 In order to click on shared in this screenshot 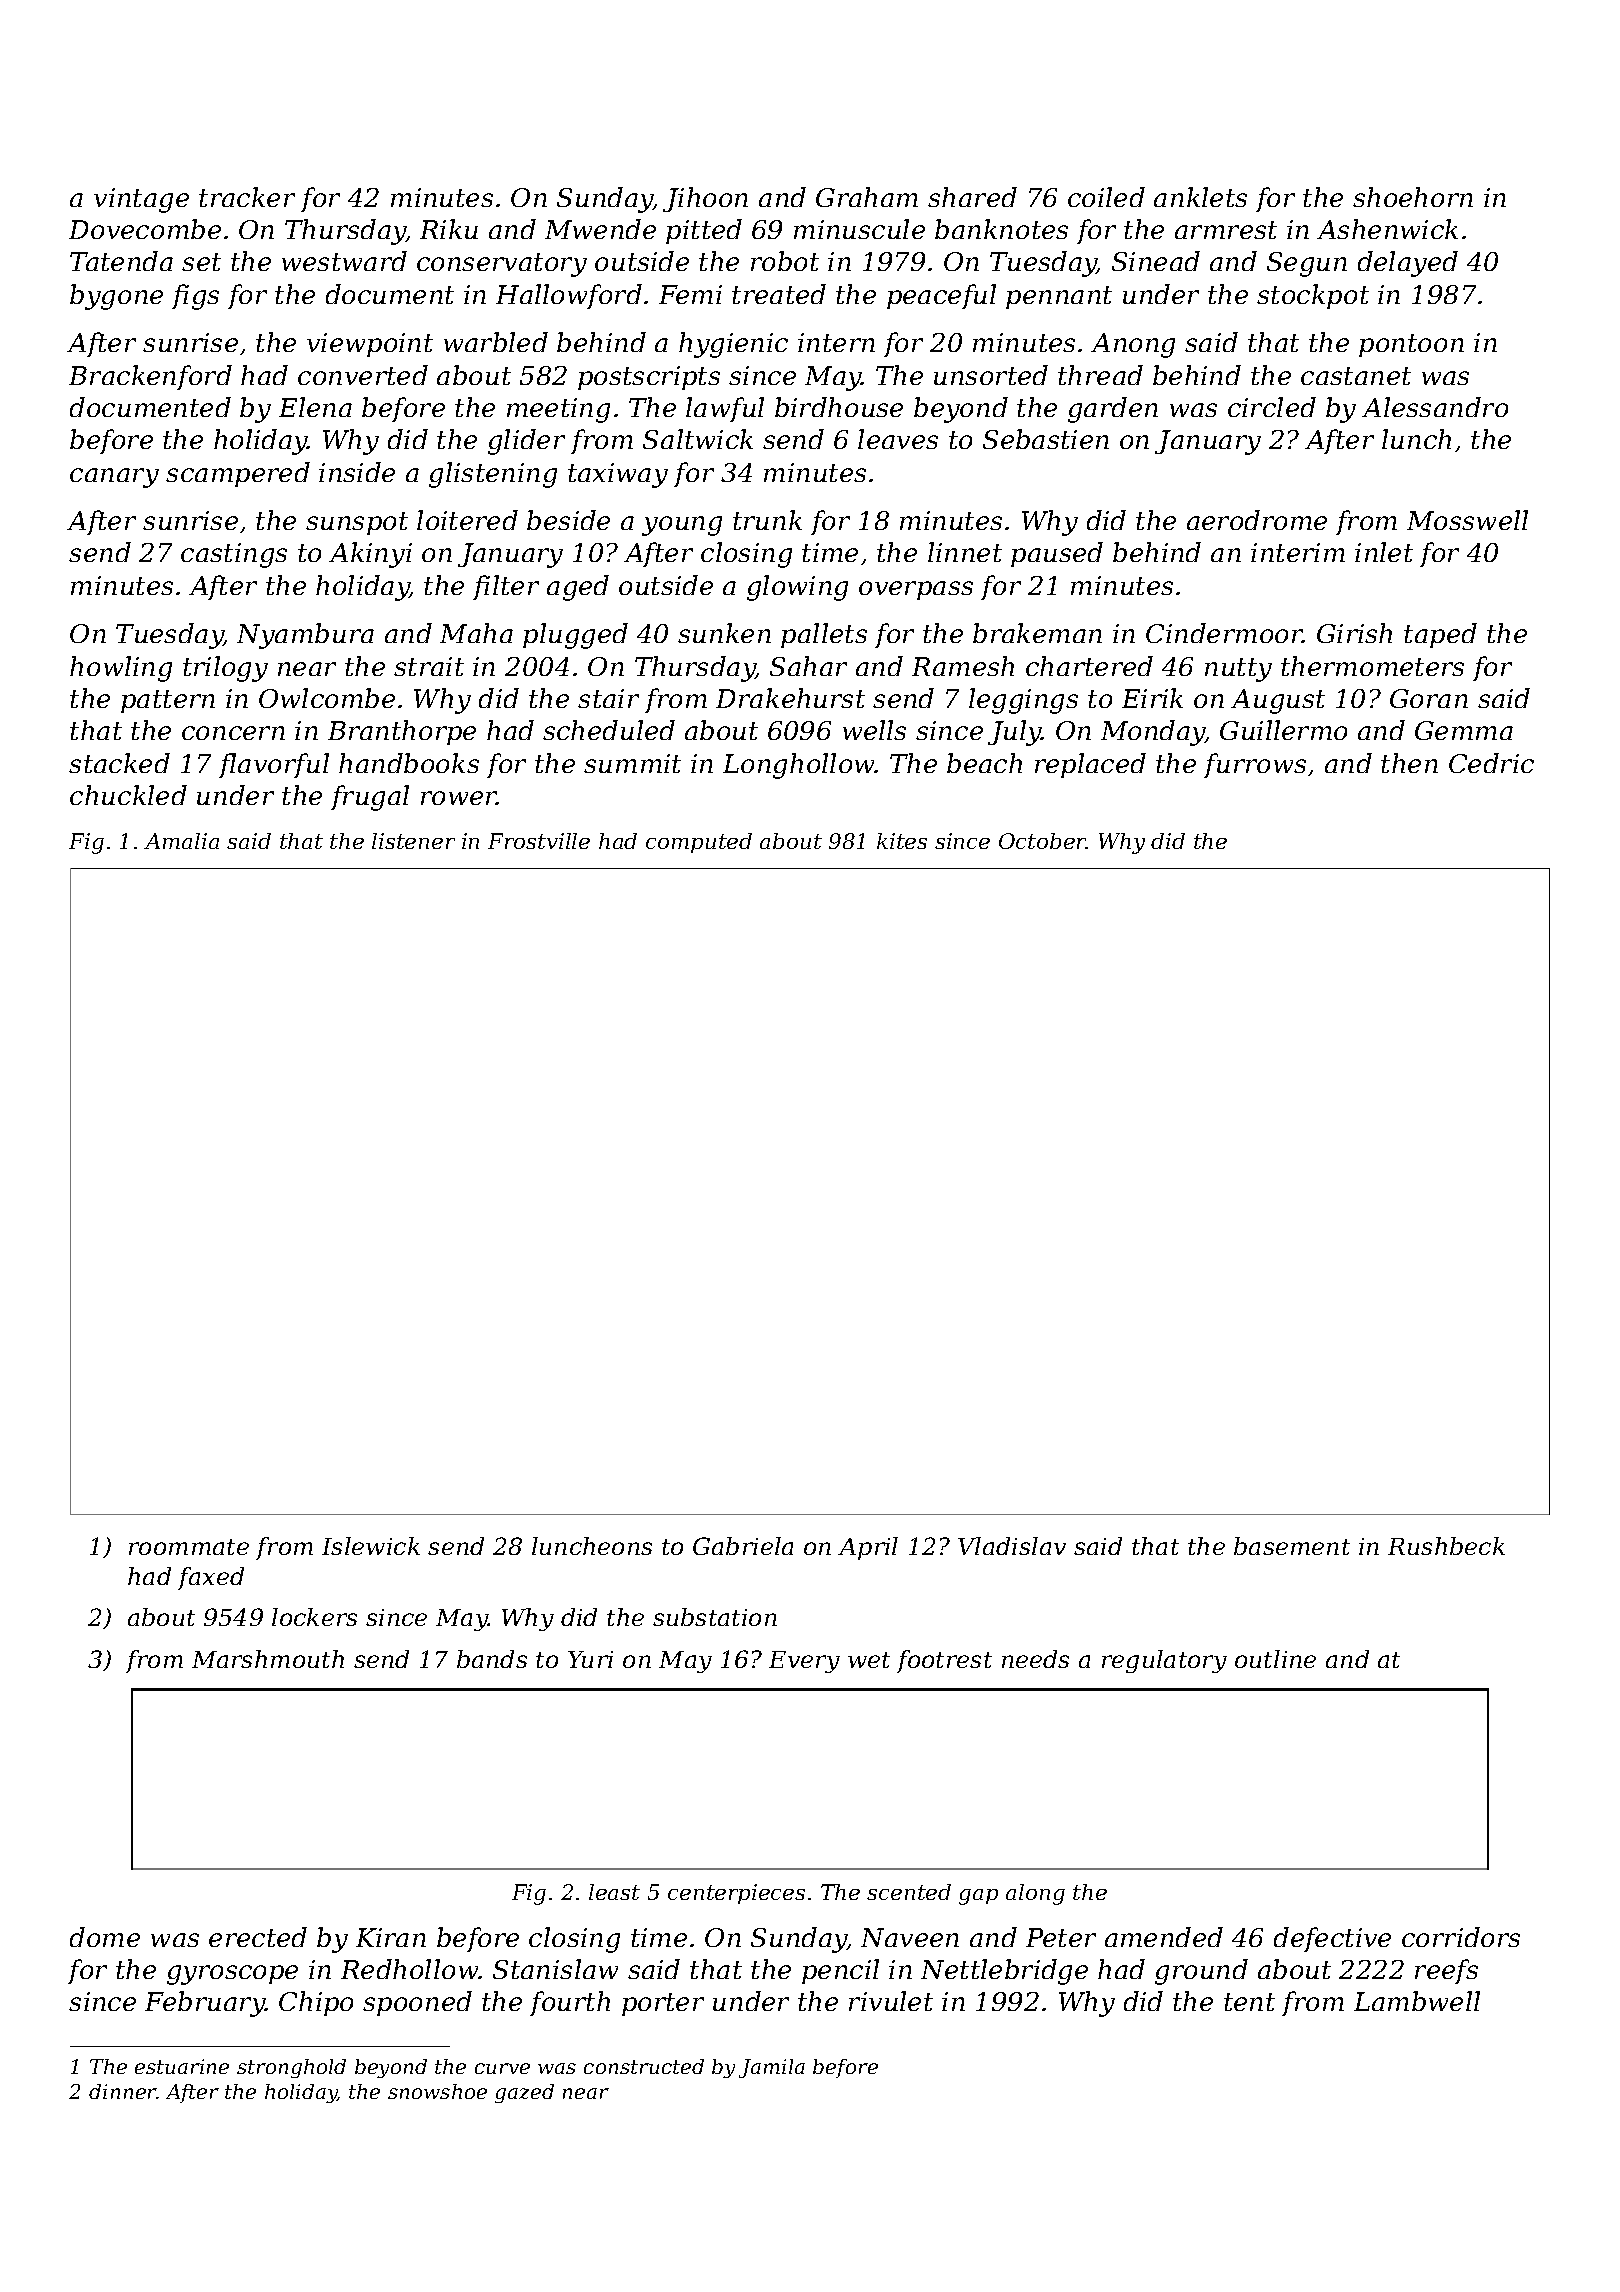, I will do `click(972, 197)`.
